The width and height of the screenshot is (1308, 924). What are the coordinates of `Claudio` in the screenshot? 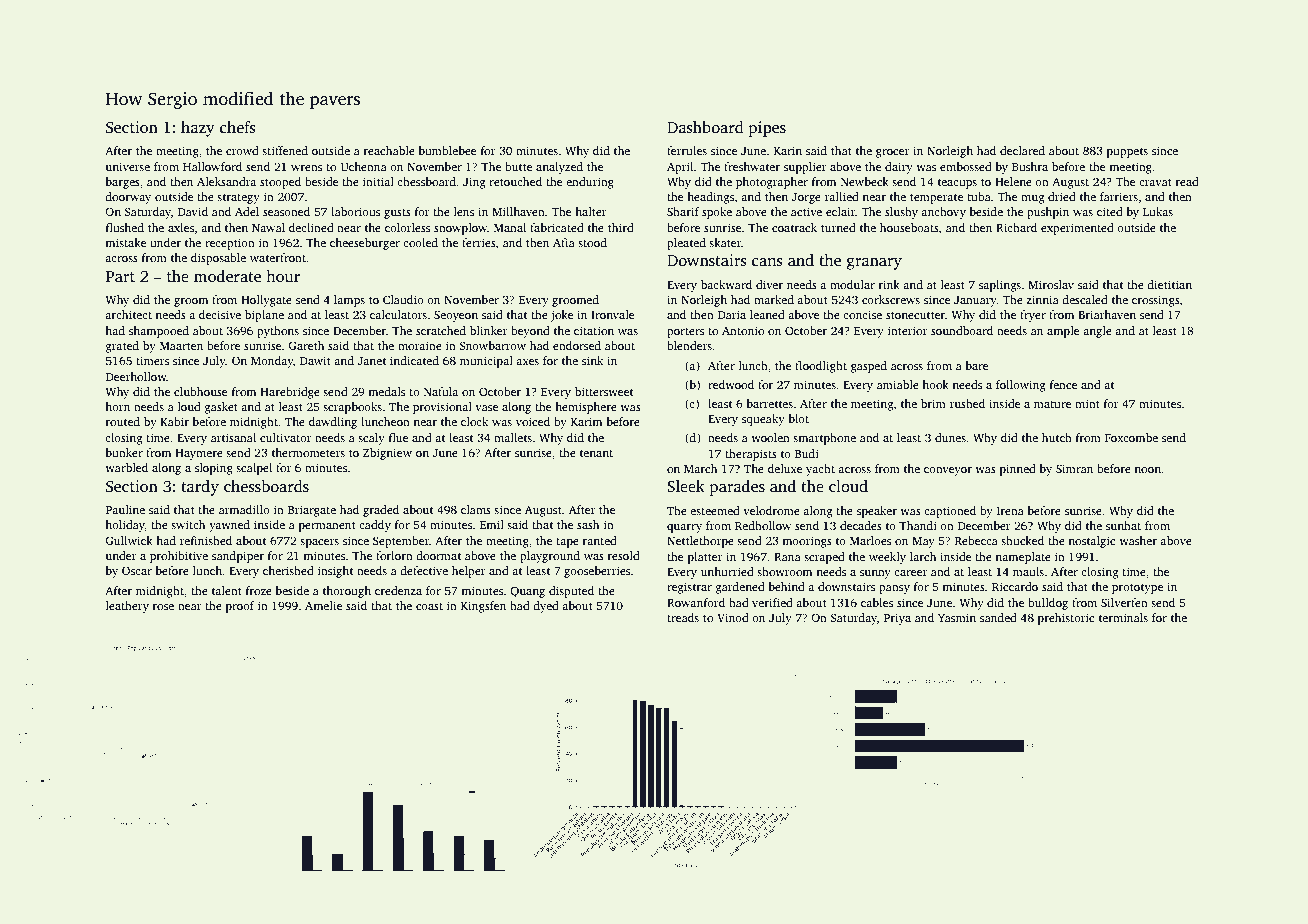 It's located at (403, 299).
